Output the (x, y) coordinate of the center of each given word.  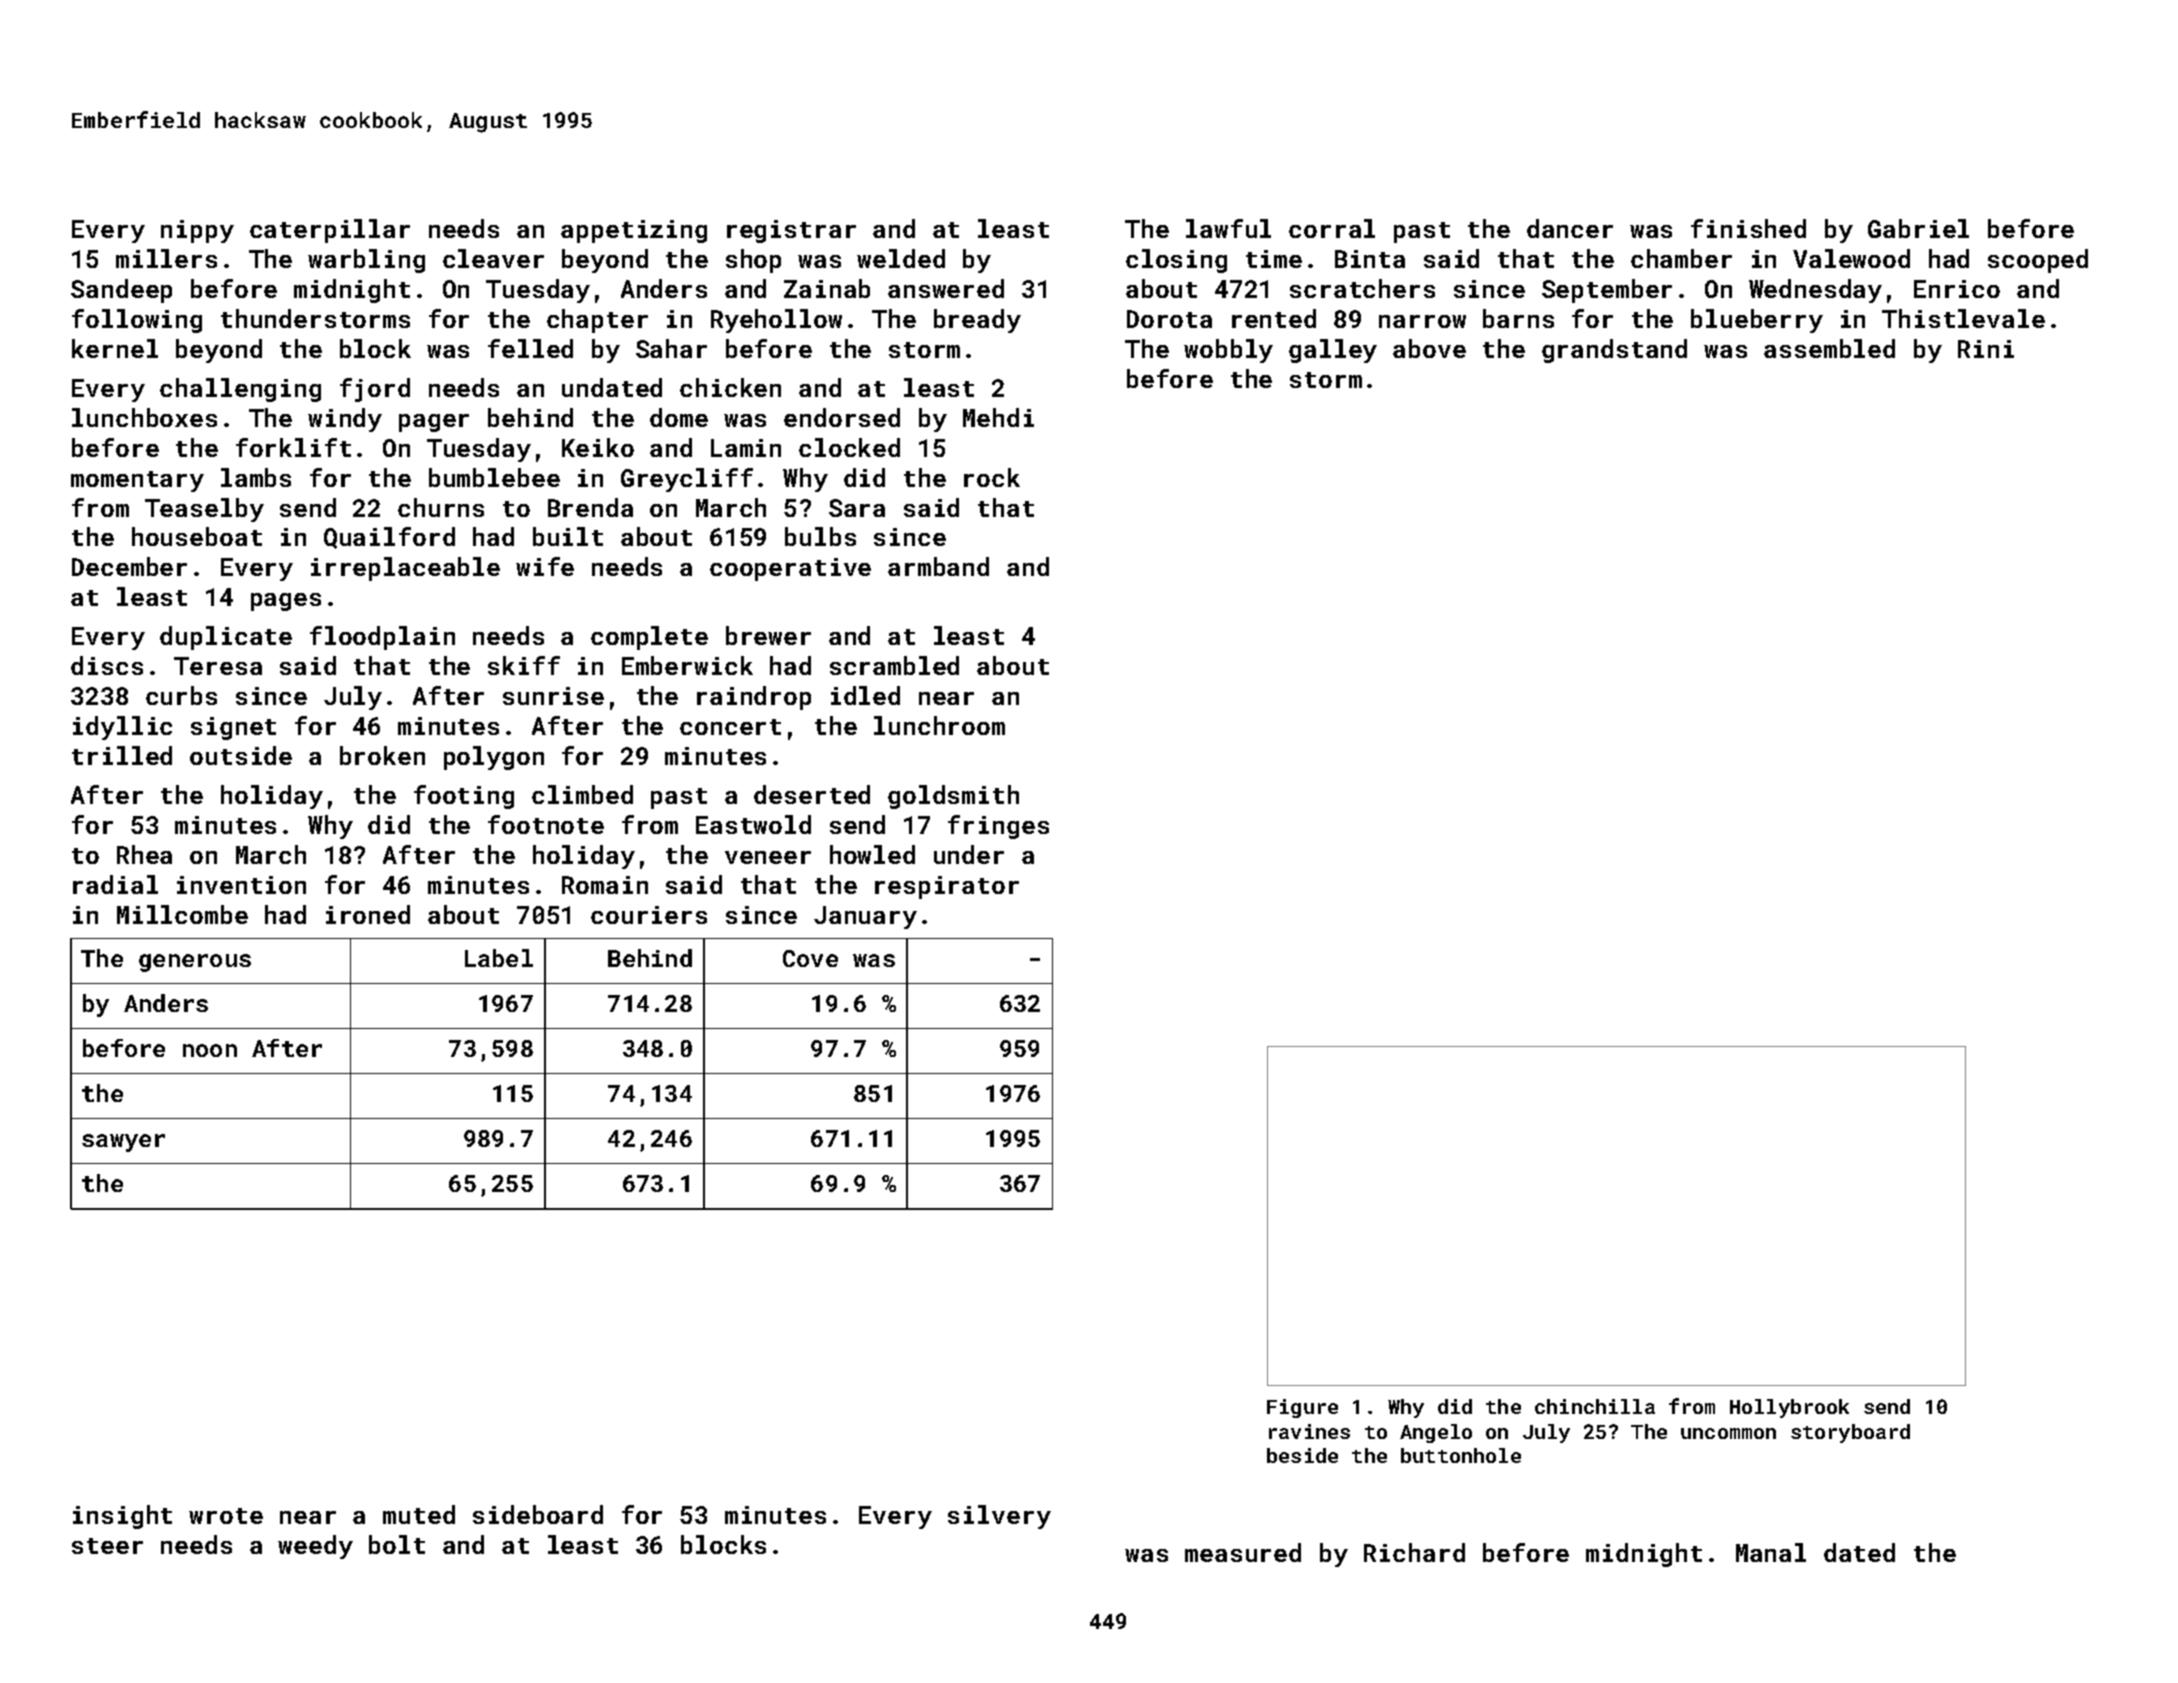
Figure (1302, 1408)
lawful (1228, 228)
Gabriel (1918, 228)
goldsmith (953, 797)
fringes (998, 827)
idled (865, 695)
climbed (582, 794)
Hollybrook (1789, 1408)
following (137, 321)
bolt (397, 1544)
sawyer (123, 1143)
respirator (947, 887)
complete (649, 638)
